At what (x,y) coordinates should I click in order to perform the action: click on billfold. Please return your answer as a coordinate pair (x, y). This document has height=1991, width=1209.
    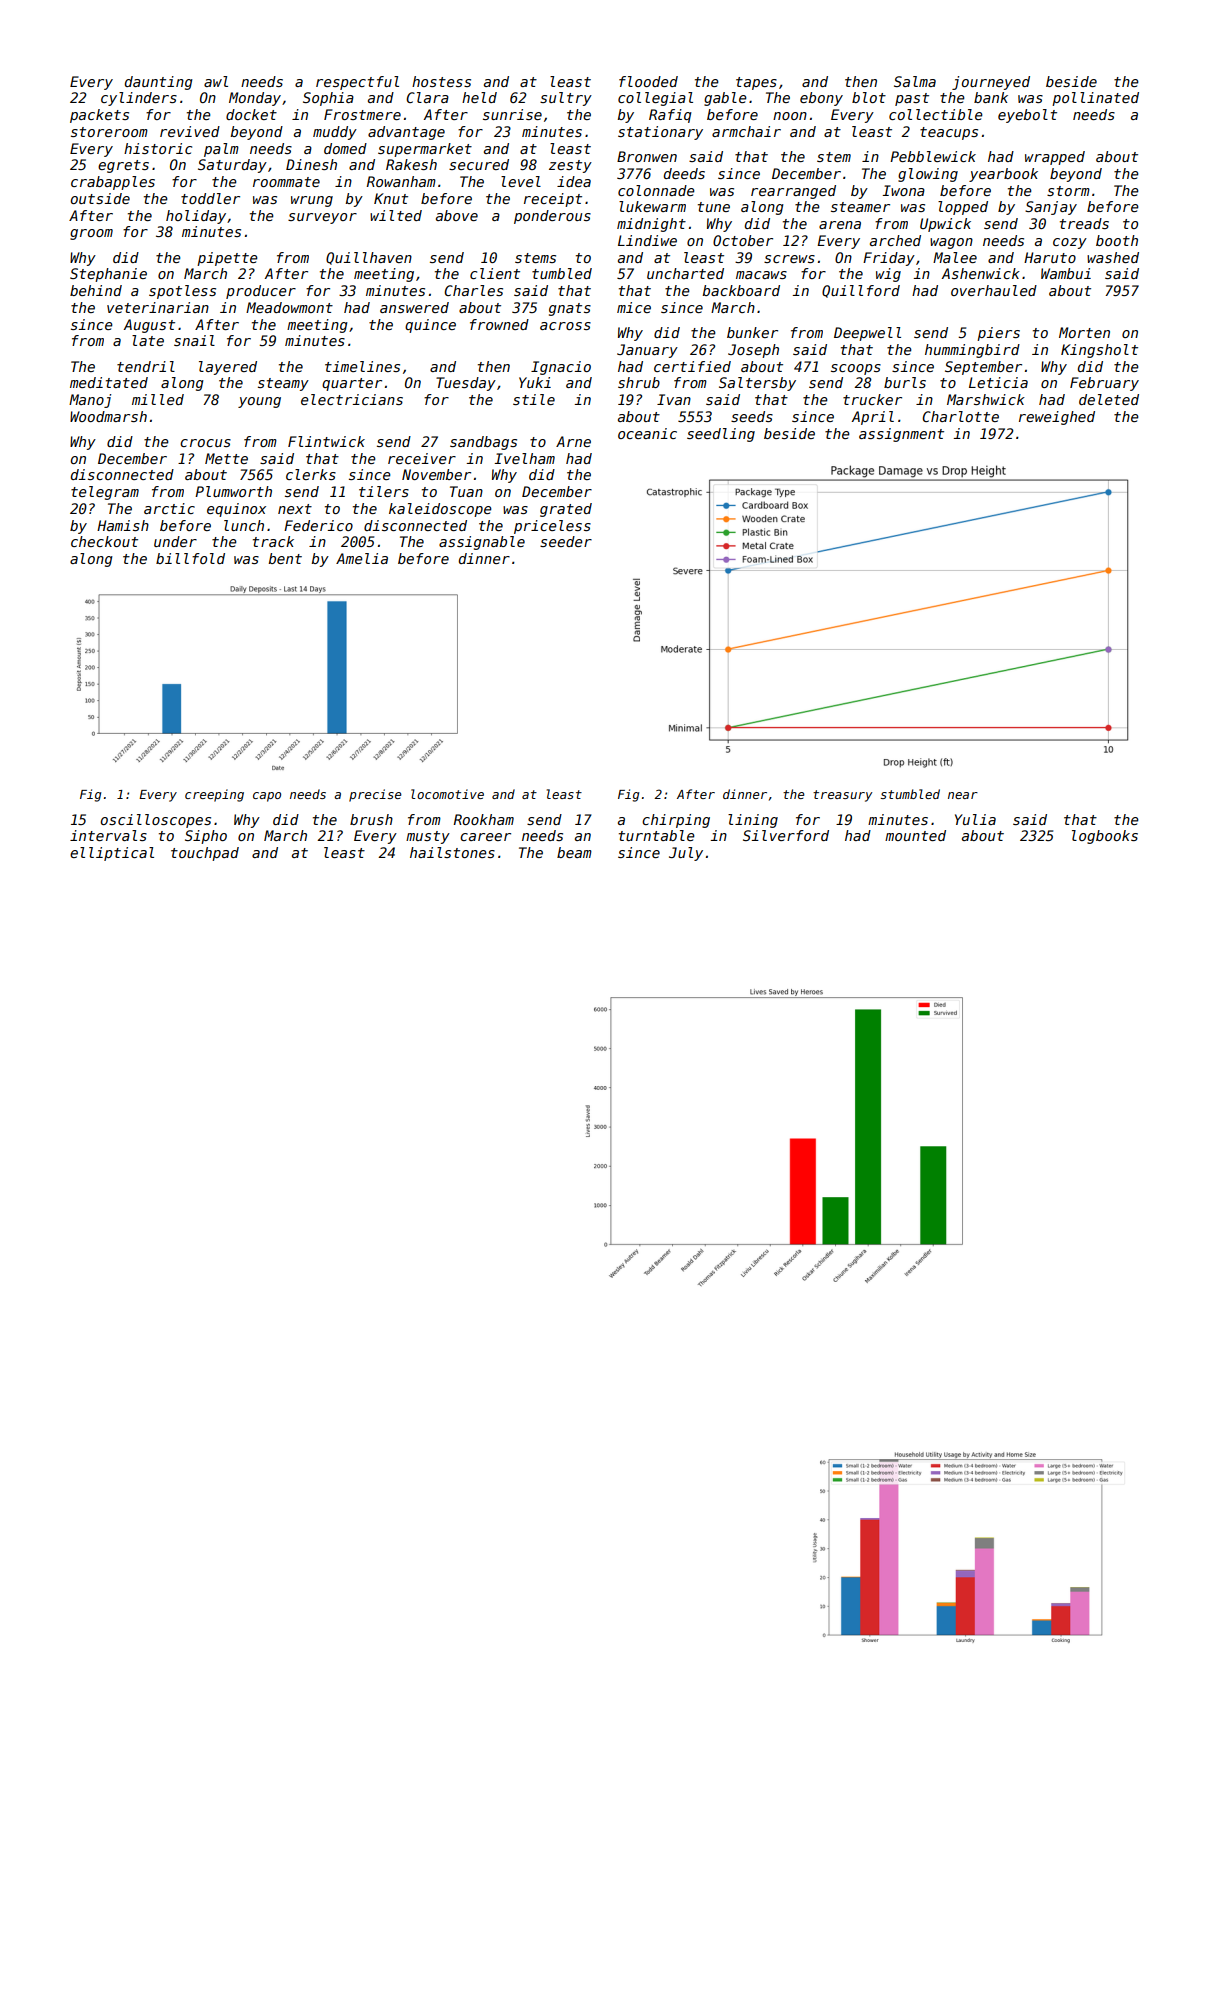
    Looking at the image, I should click on (190, 558).
